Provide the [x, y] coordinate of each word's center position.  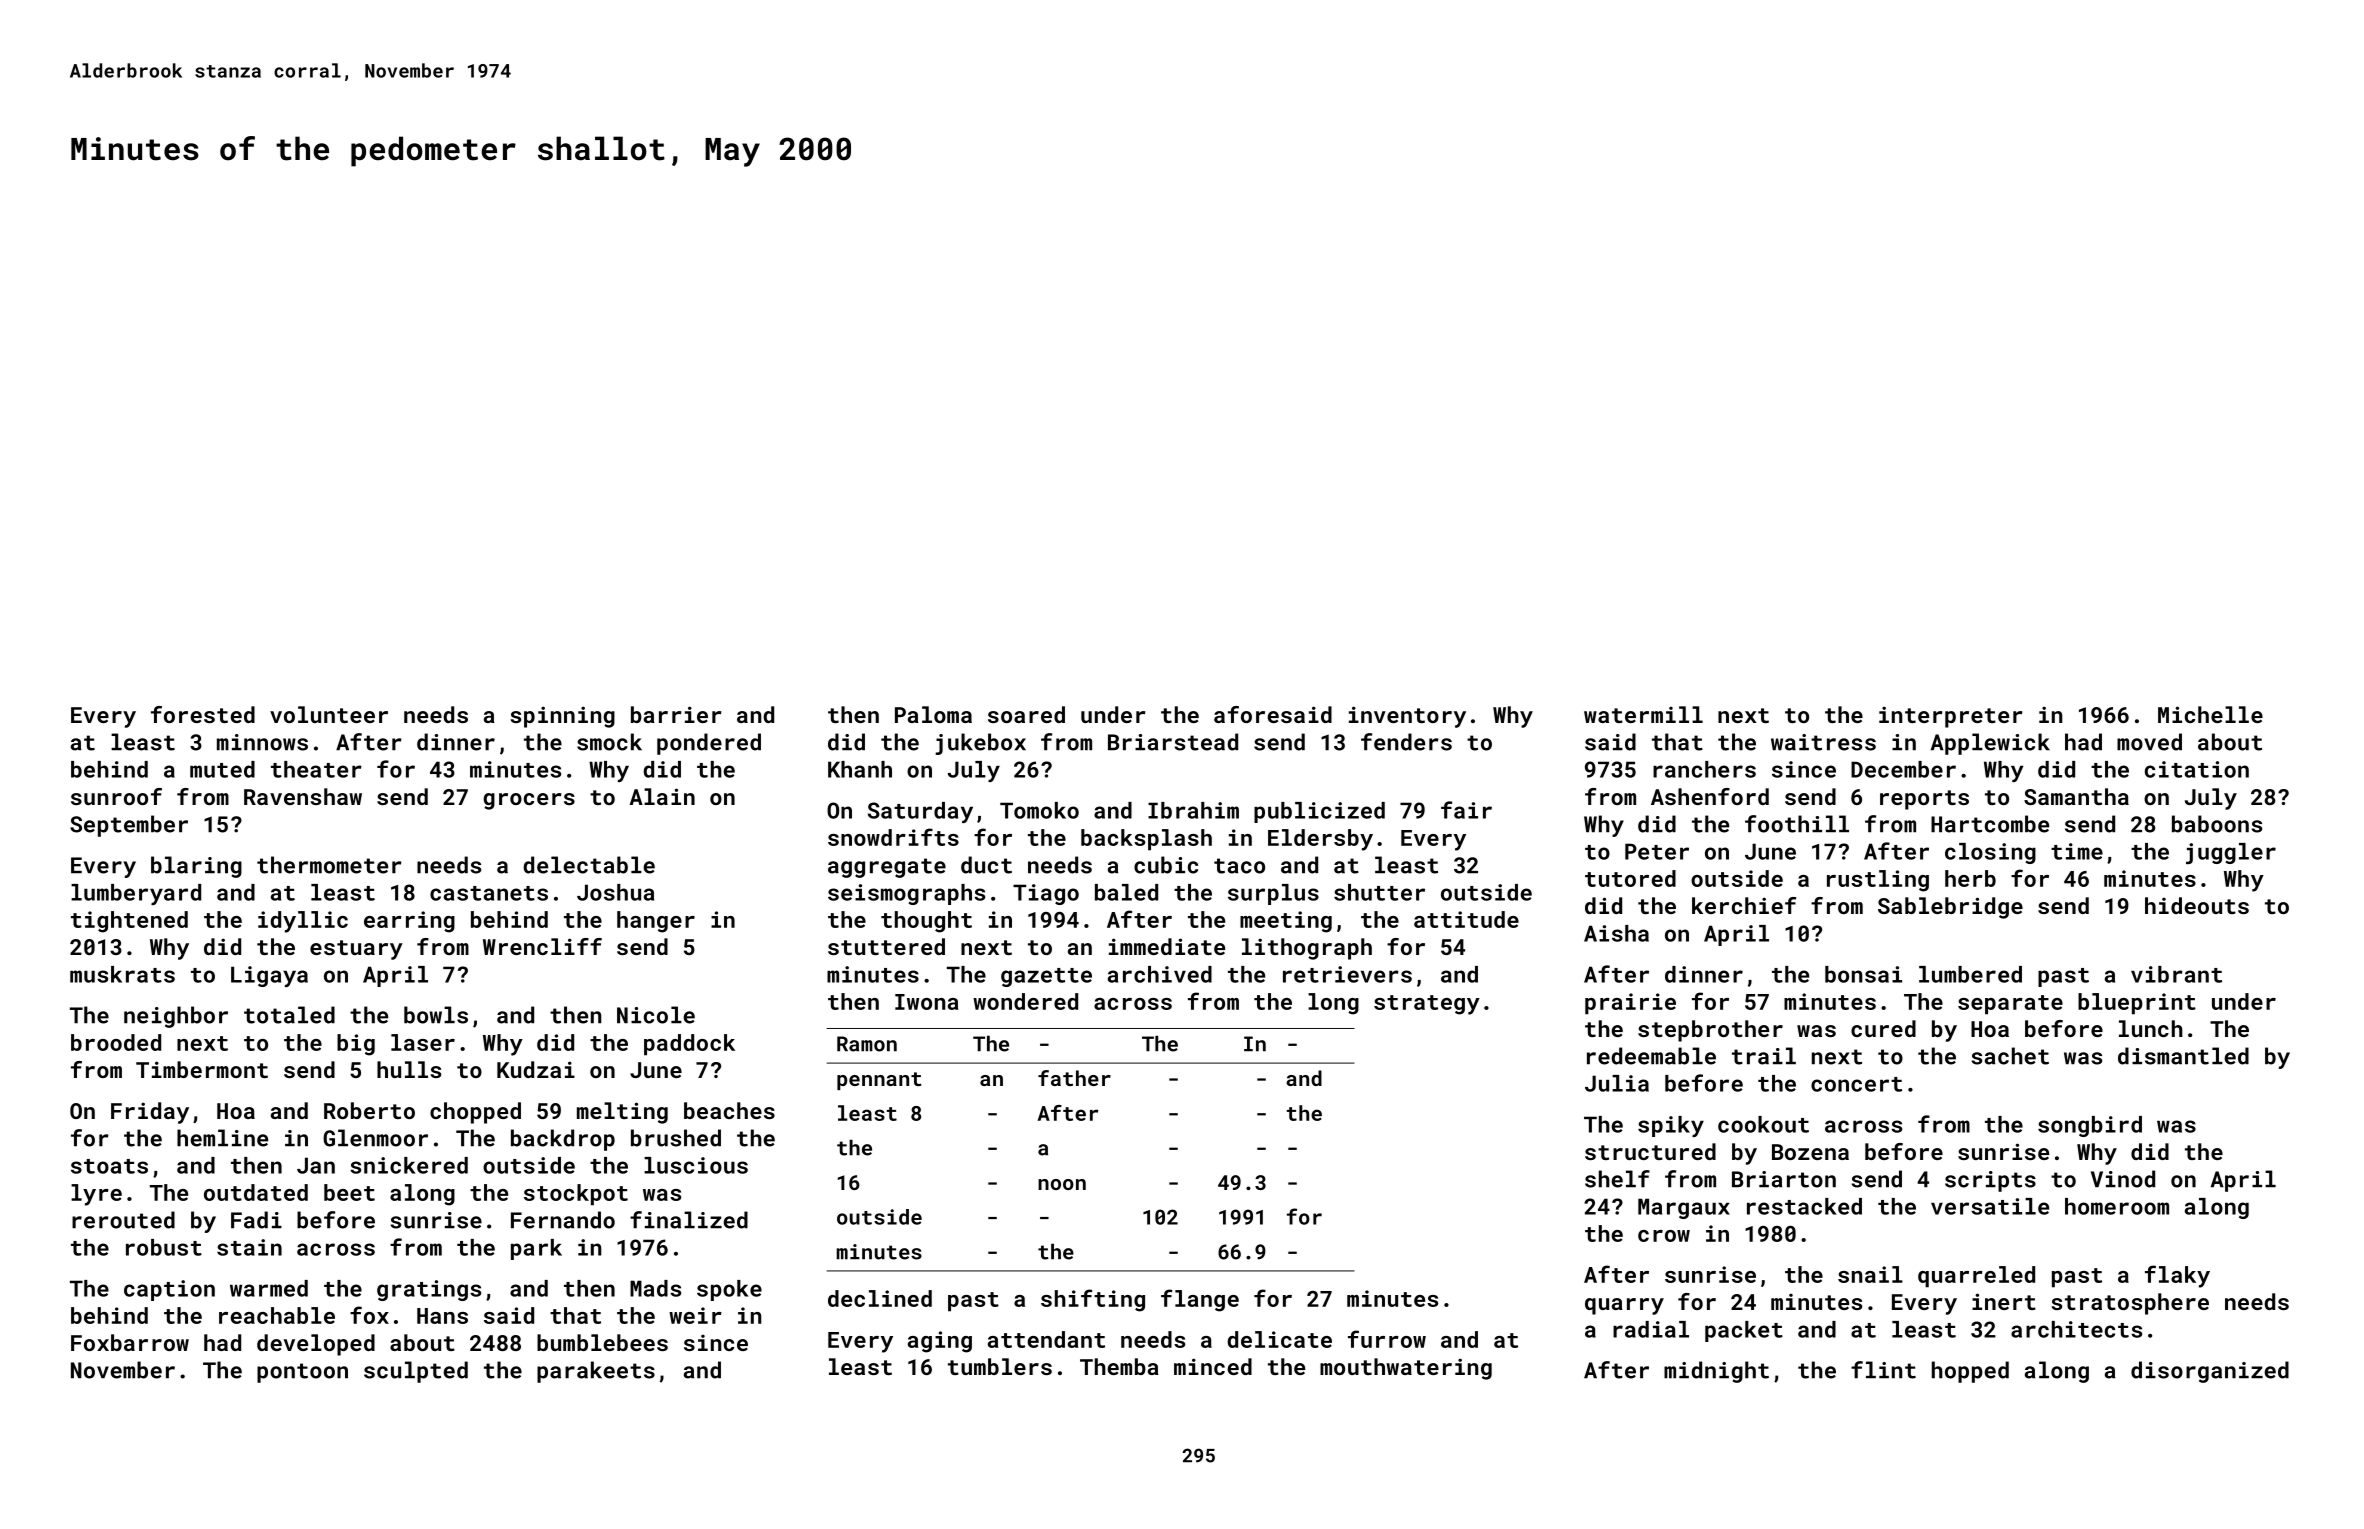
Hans [442, 1316]
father [1074, 1078]
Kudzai [536, 1069]
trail [1764, 1056]
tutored [1630, 878]
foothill [1797, 824]
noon [1062, 1184]
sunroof [116, 796]
